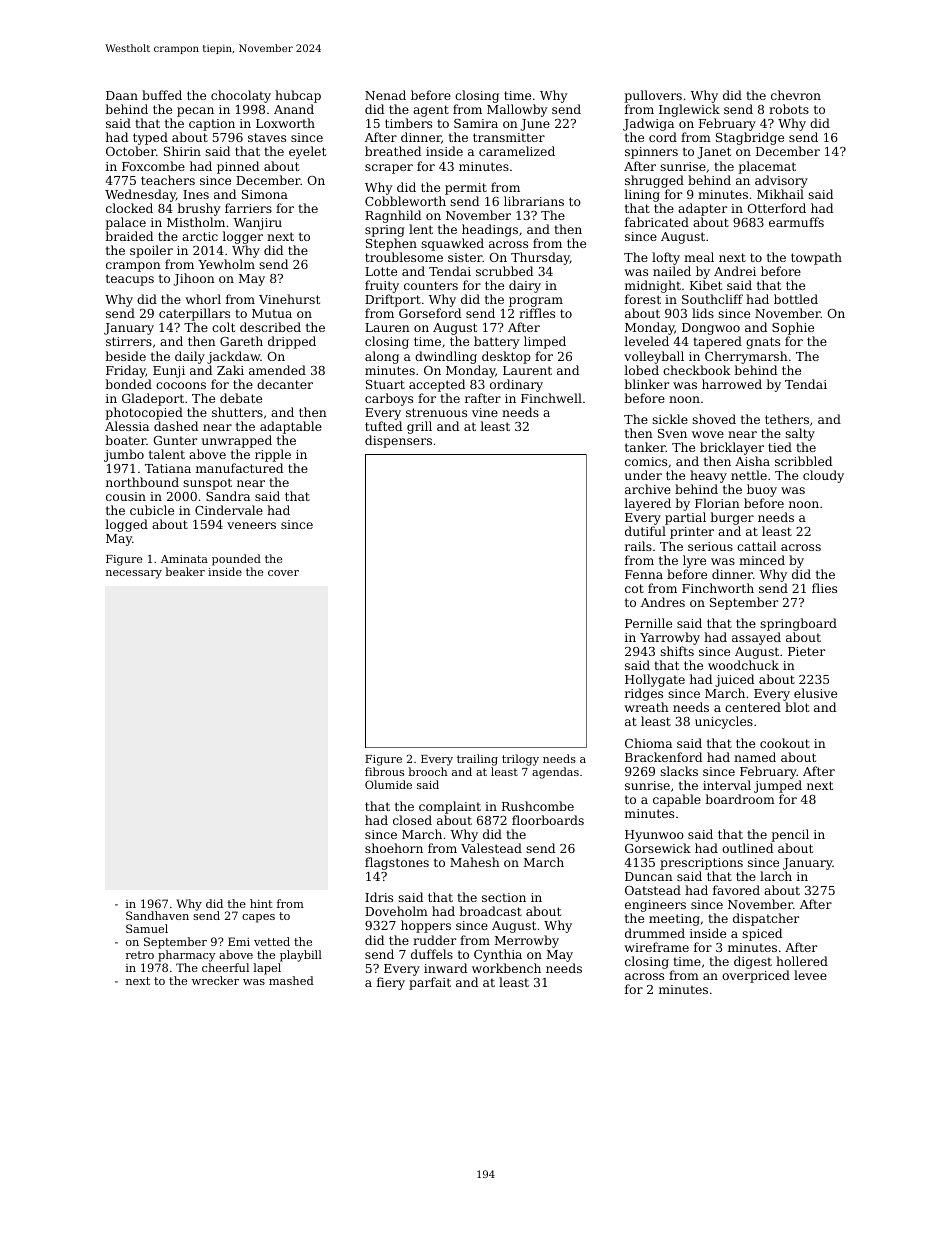  I want to click on dispatcher, so click(766, 919).
